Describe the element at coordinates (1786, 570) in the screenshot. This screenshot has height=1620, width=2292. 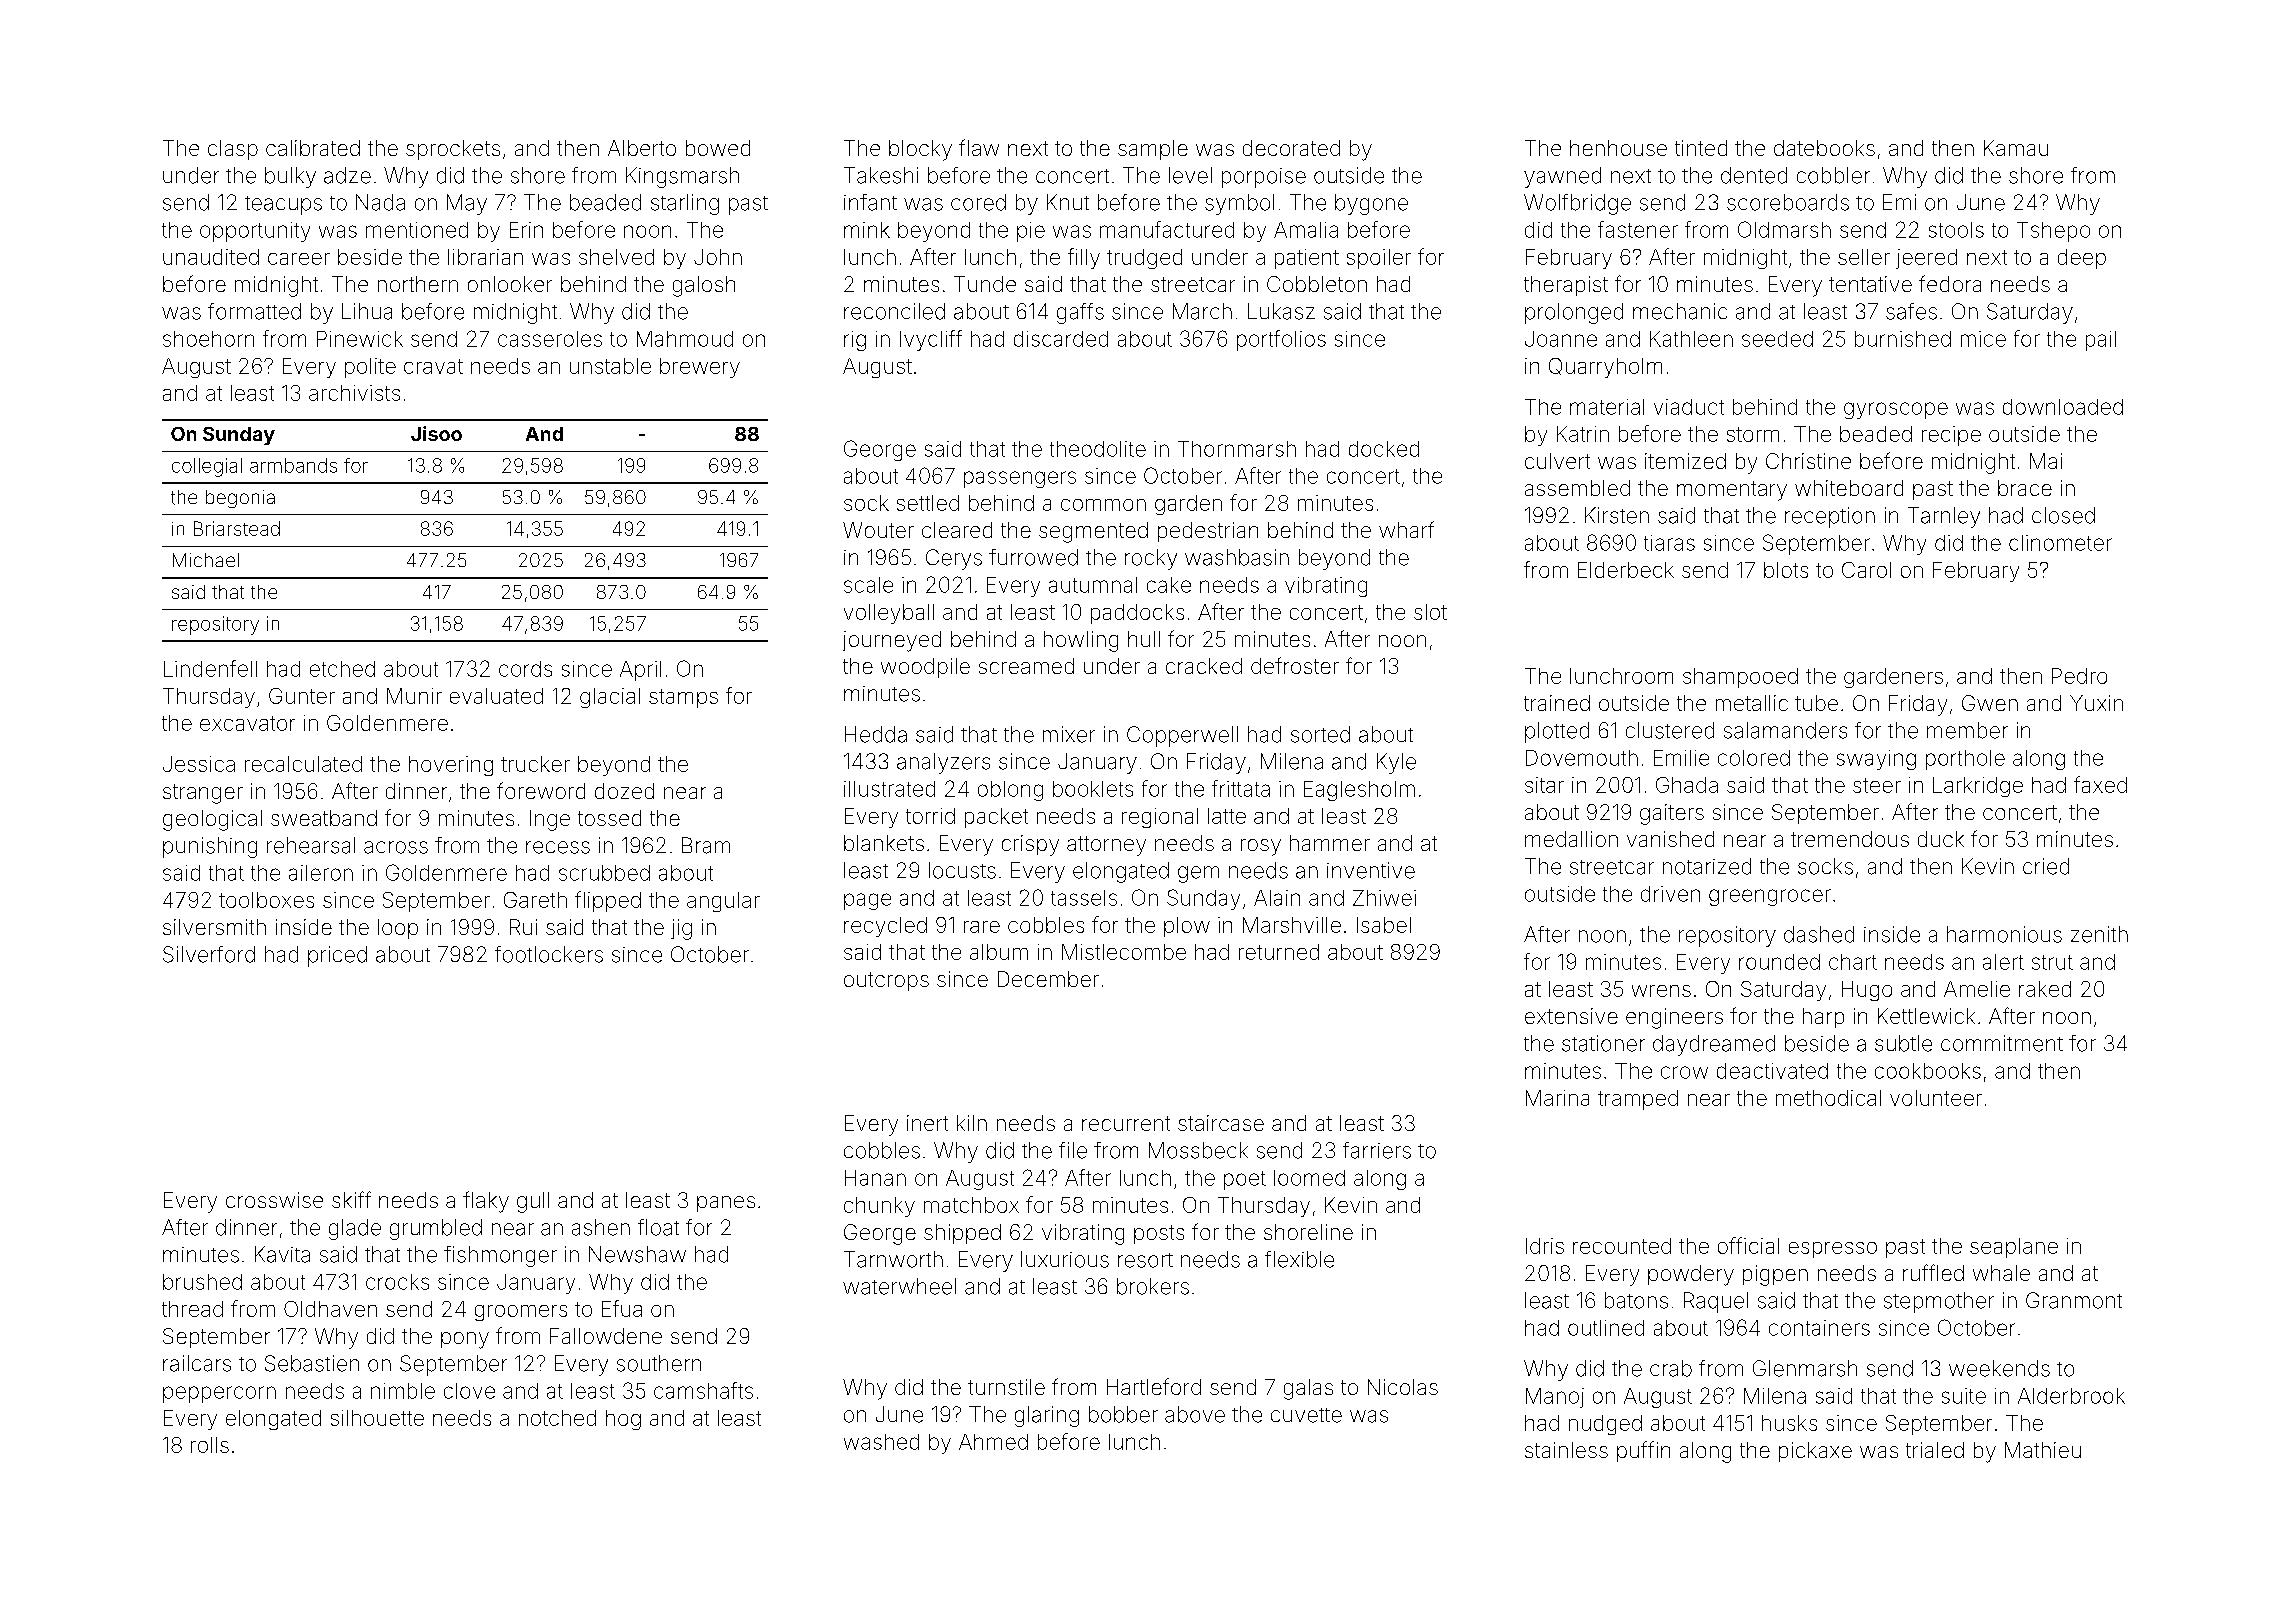
I see `blots` at that location.
